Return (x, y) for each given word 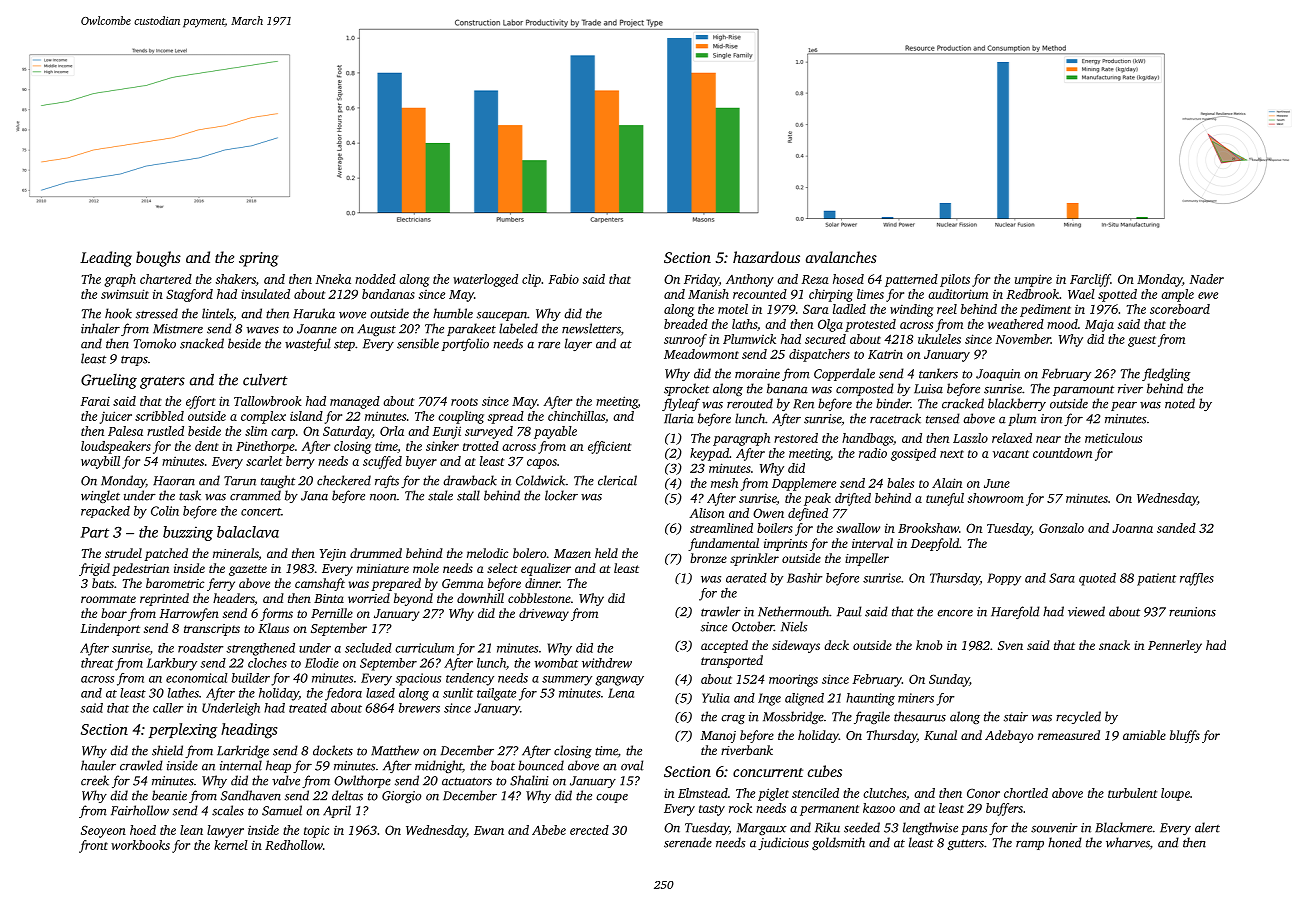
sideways (796, 646)
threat (97, 663)
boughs (158, 259)
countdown (1062, 453)
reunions (1192, 612)
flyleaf (681, 404)
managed (355, 402)
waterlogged (485, 280)
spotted (1117, 295)
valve (286, 780)
